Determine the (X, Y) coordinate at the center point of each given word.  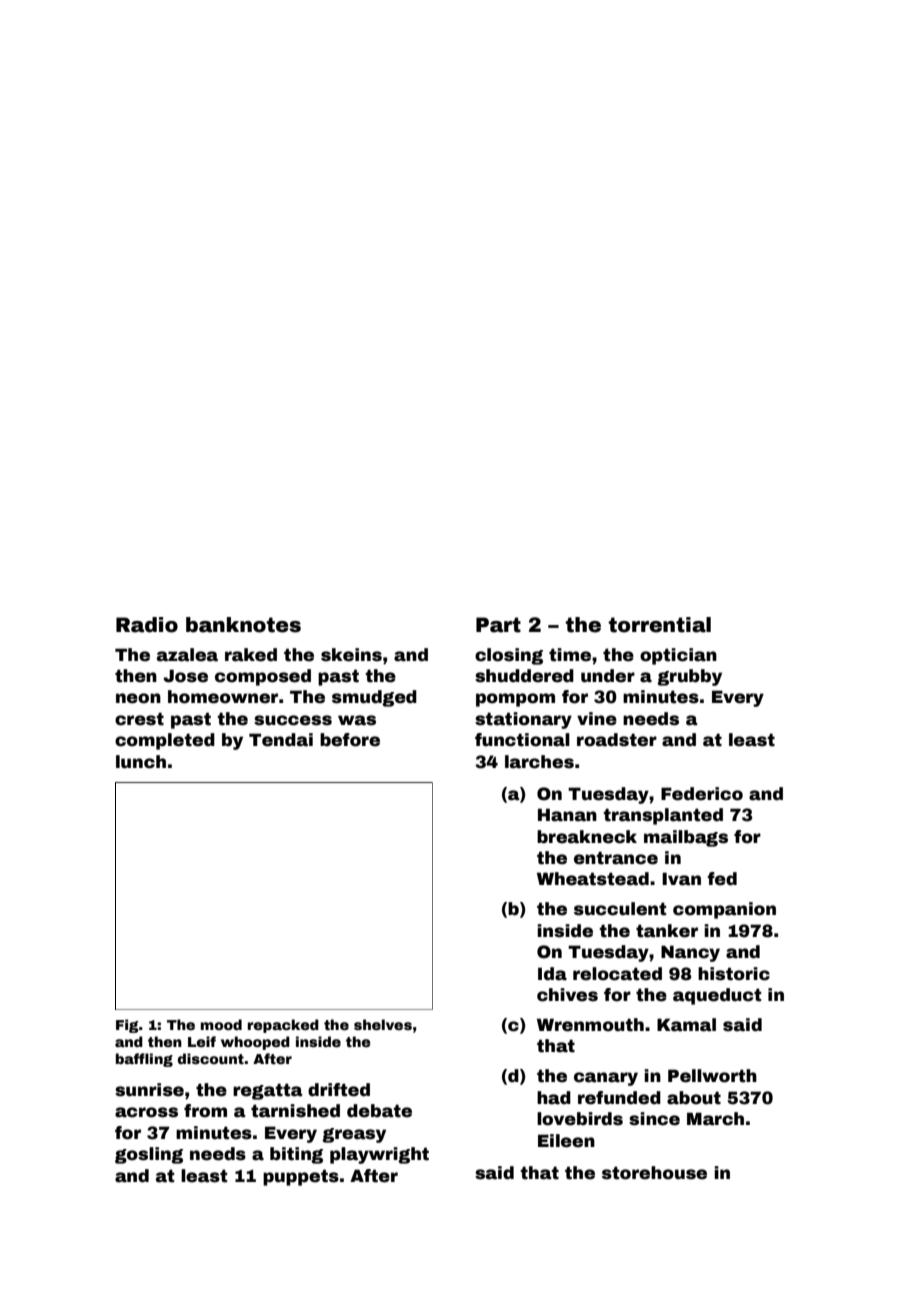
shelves (383, 1024)
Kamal (686, 1025)
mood (221, 1024)
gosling (149, 1155)
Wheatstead (593, 879)
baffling (144, 1060)
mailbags (686, 838)
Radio (147, 625)
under (608, 676)
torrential (660, 625)
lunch (141, 762)
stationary (523, 720)
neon (138, 698)
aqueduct (717, 996)
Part (498, 625)
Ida (552, 974)
